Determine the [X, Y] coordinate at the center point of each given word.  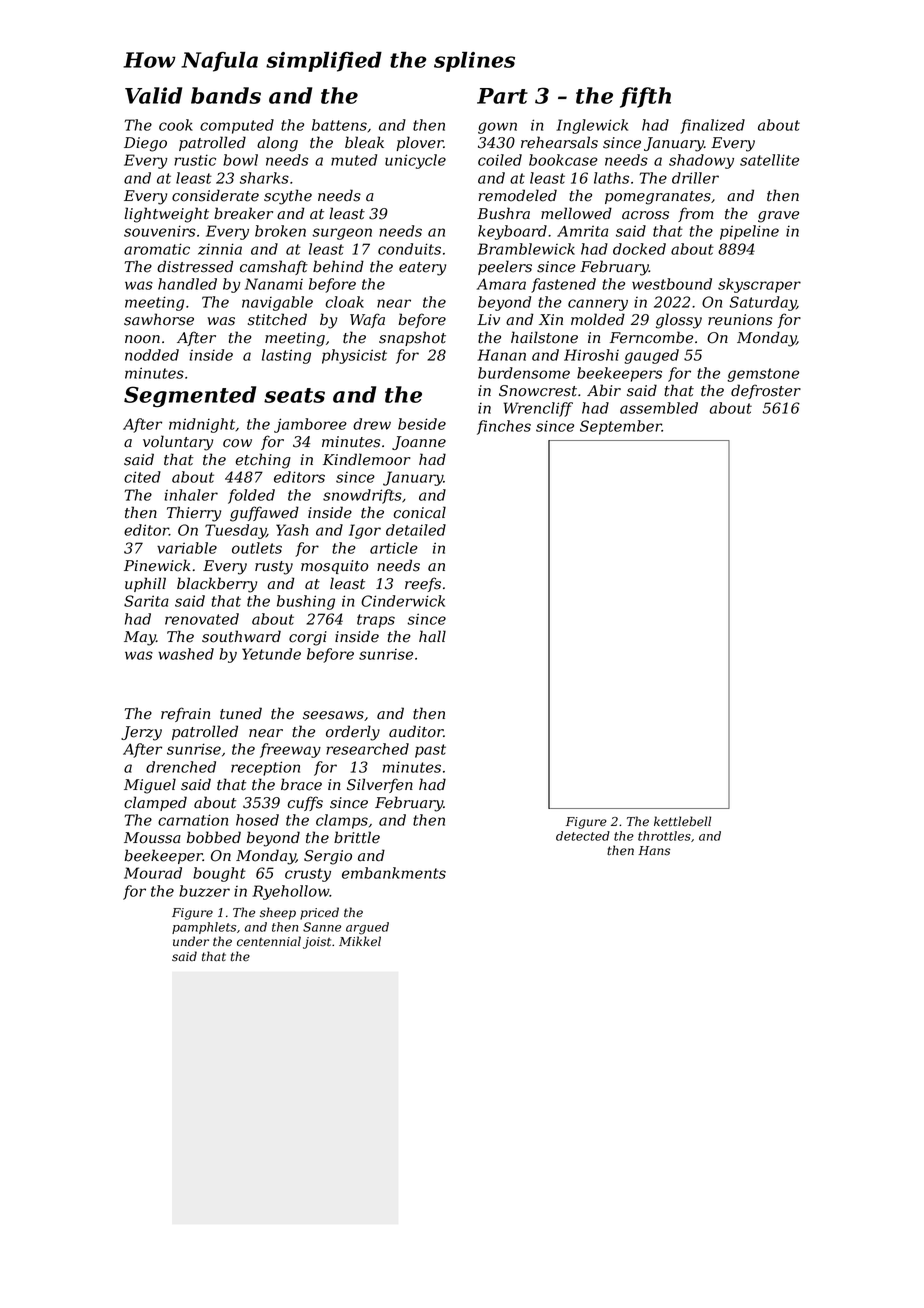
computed [237, 126]
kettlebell [682, 821]
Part [502, 96]
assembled [659, 408]
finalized [712, 126]
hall [432, 636]
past [430, 751]
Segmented [190, 397]
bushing [306, 602]
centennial [269, 941]
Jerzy [141, 733]
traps [376, 621]
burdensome [524, 373]
